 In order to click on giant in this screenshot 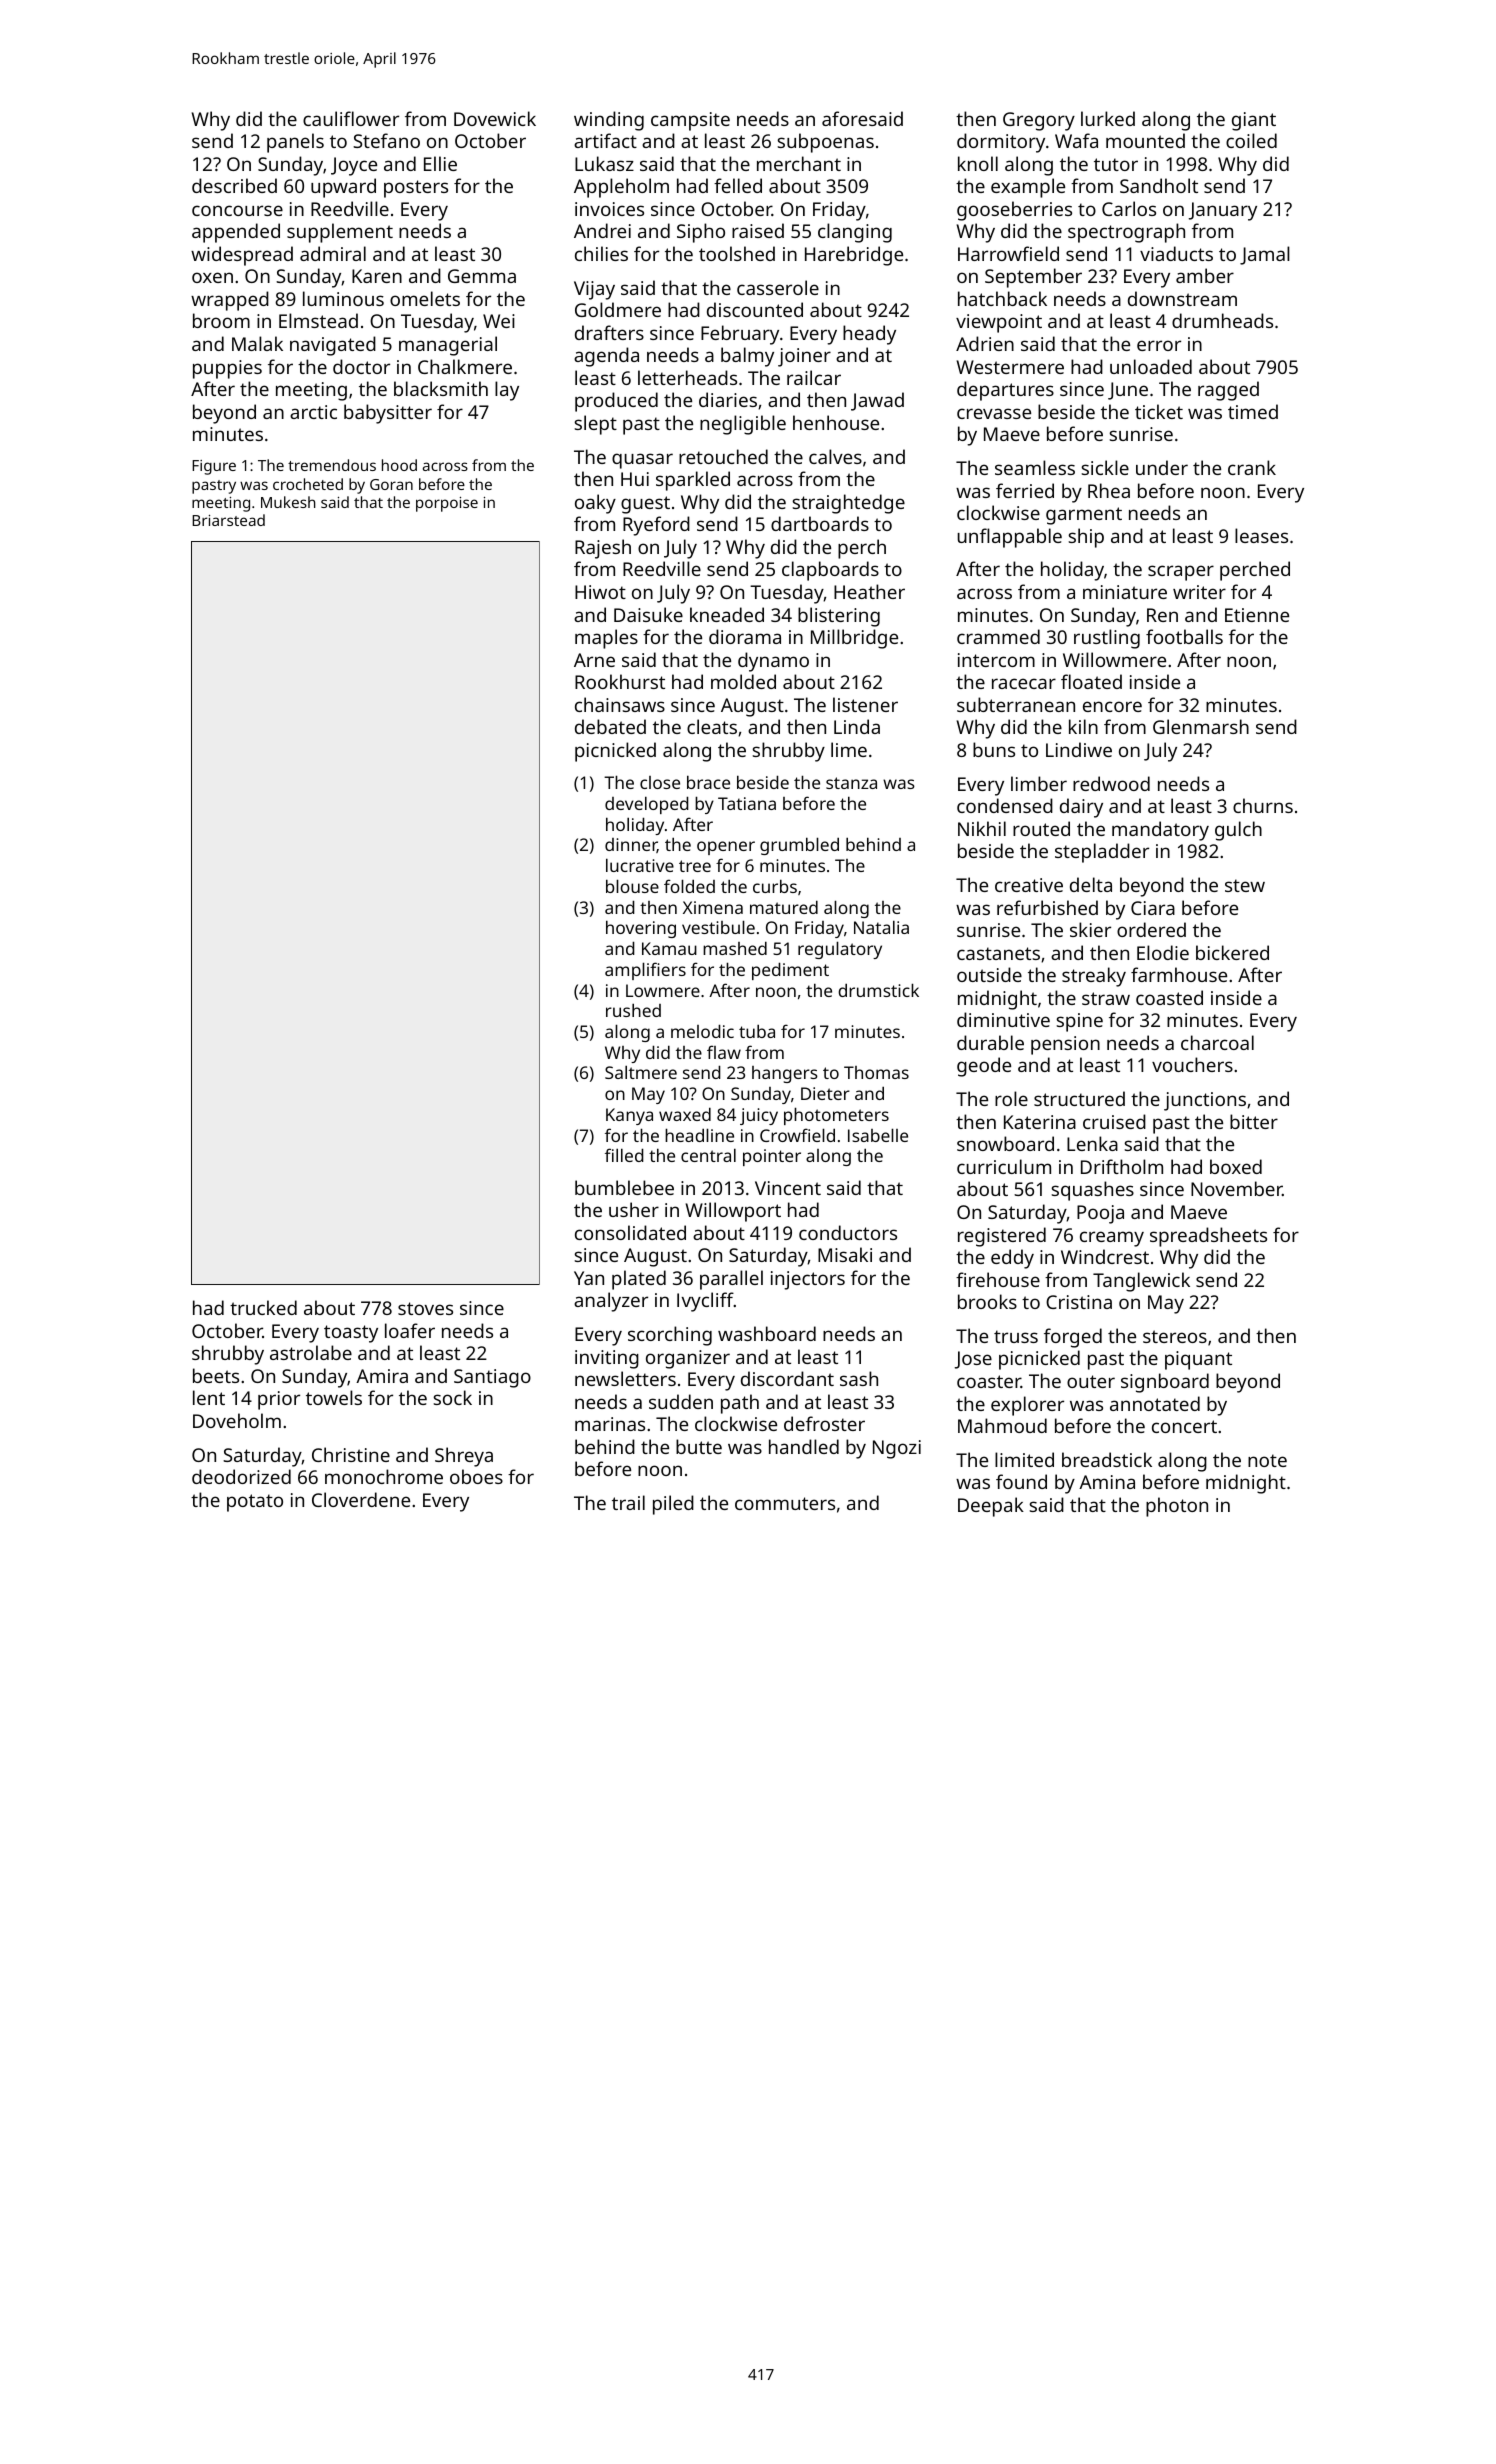, I will do `click(1254, 121)`.
